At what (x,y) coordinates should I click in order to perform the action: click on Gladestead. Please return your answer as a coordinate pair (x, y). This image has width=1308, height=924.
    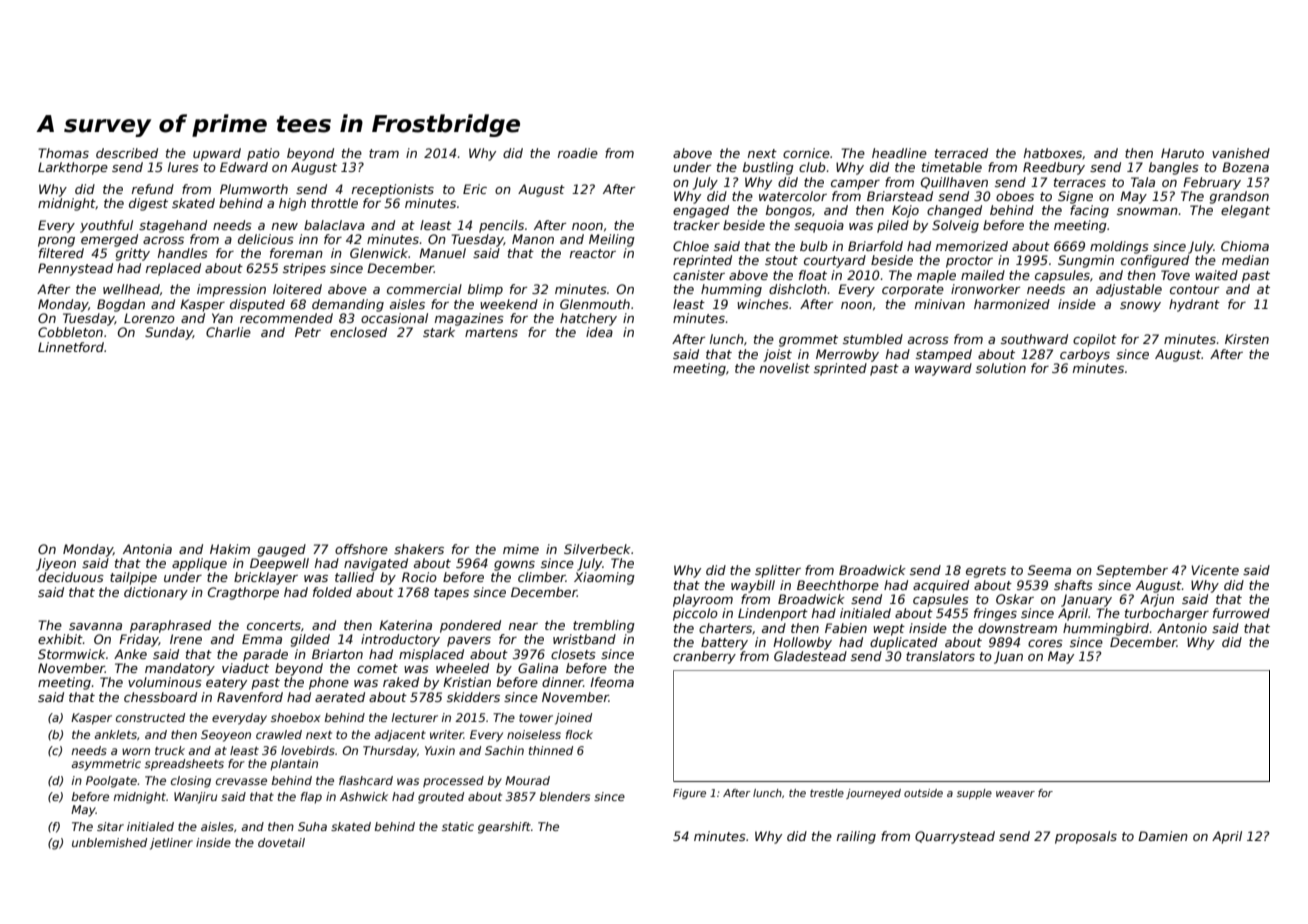
    Looking at the image, I should click on (810, 656).
